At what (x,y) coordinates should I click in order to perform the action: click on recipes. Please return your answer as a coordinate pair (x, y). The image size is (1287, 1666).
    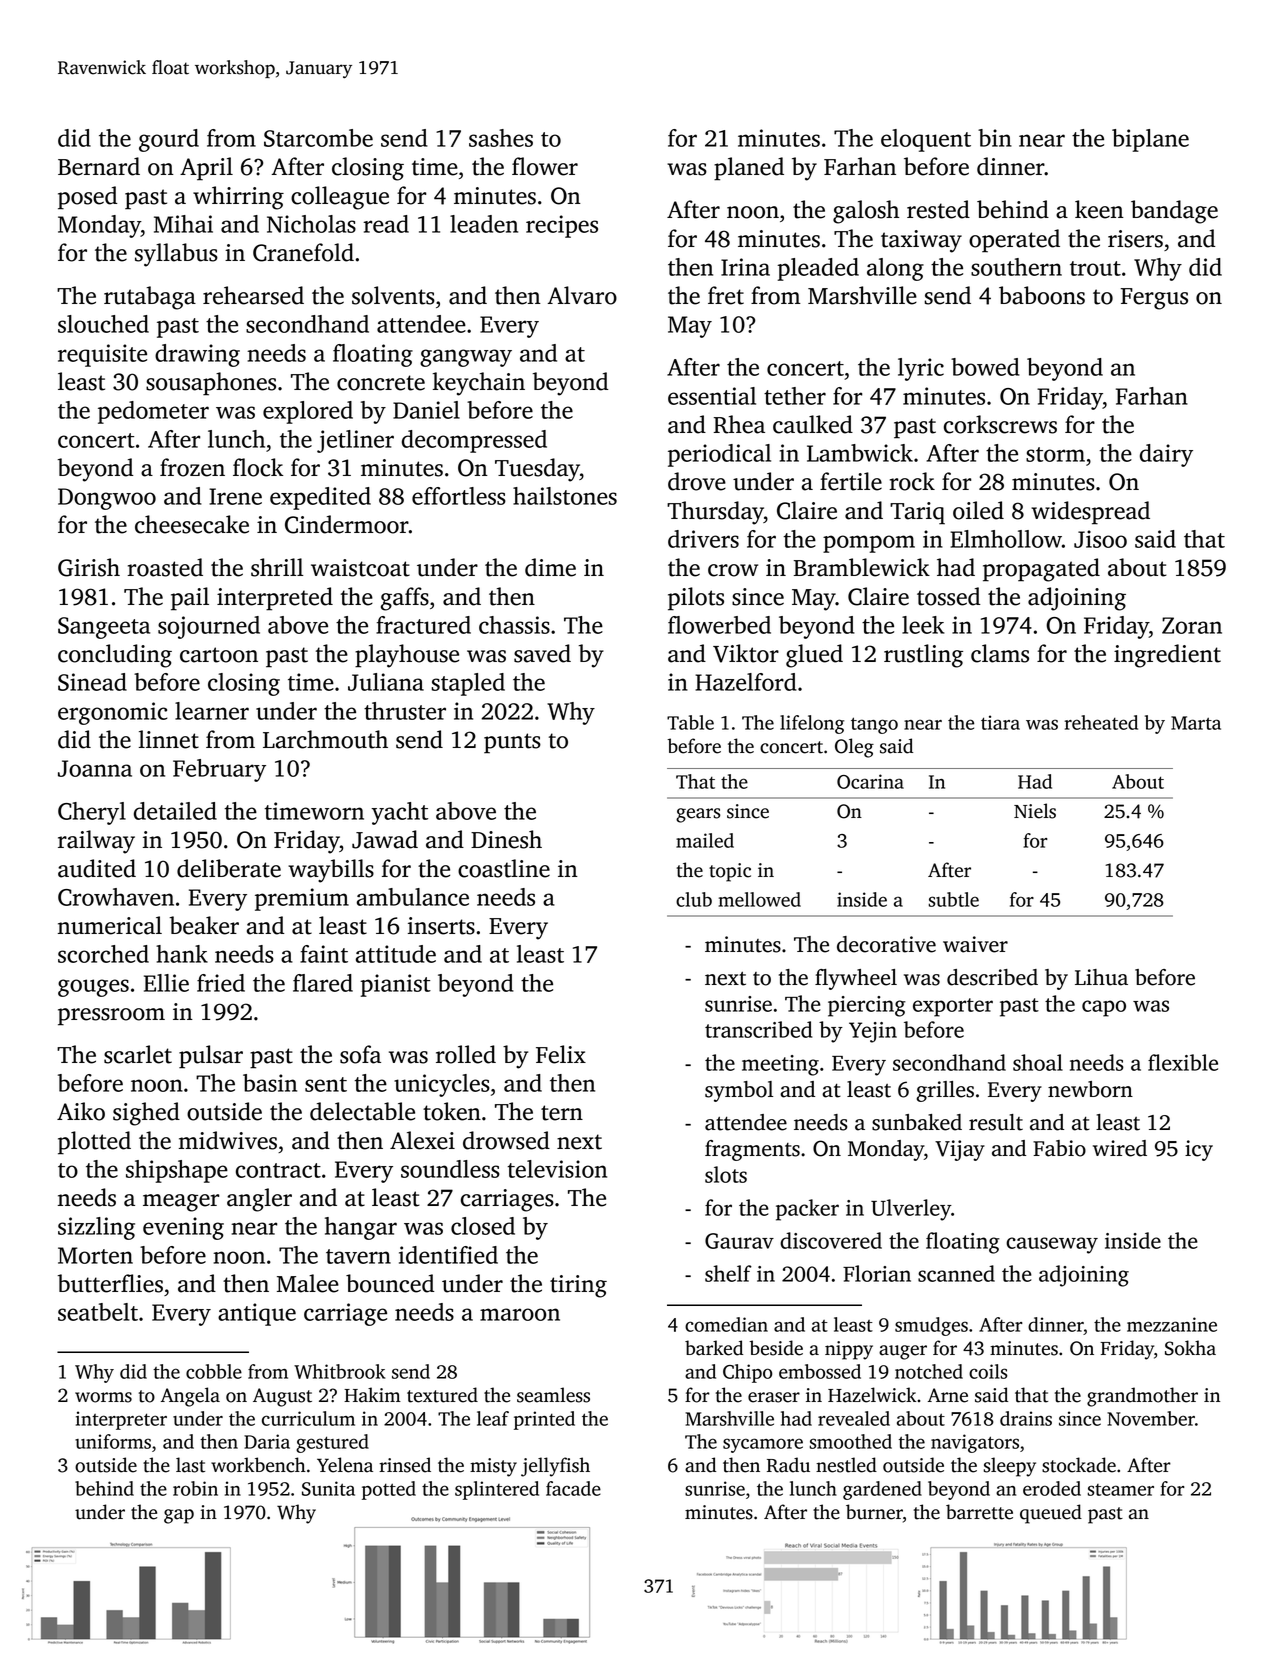
    Looking at the image, I should click on (562, 226).
